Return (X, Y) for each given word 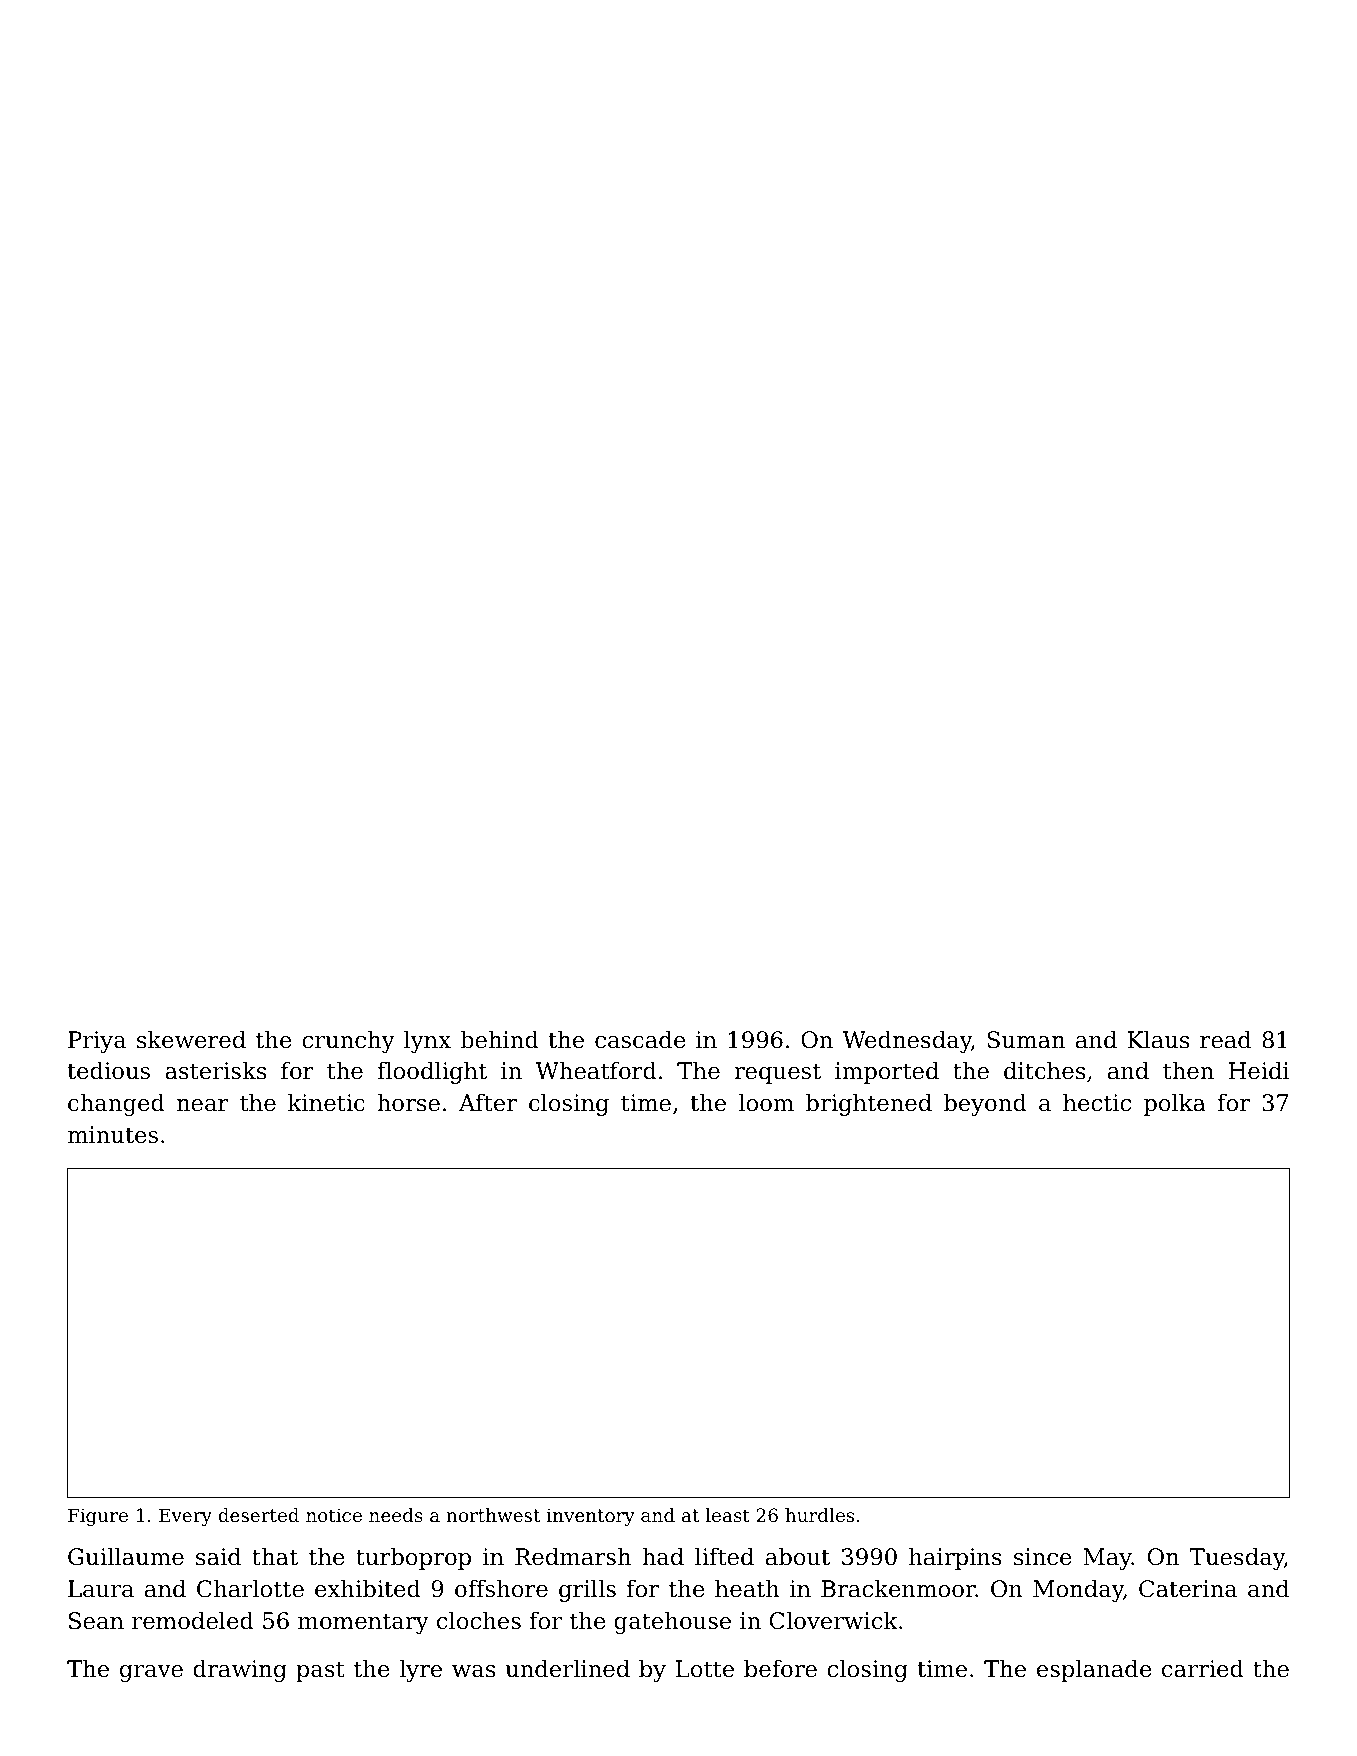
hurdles (819, 1515)
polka (1175, 1104)
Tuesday (1237, 1558)
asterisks (215, 1070)
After (488, 1103)
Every (185, 1517)
